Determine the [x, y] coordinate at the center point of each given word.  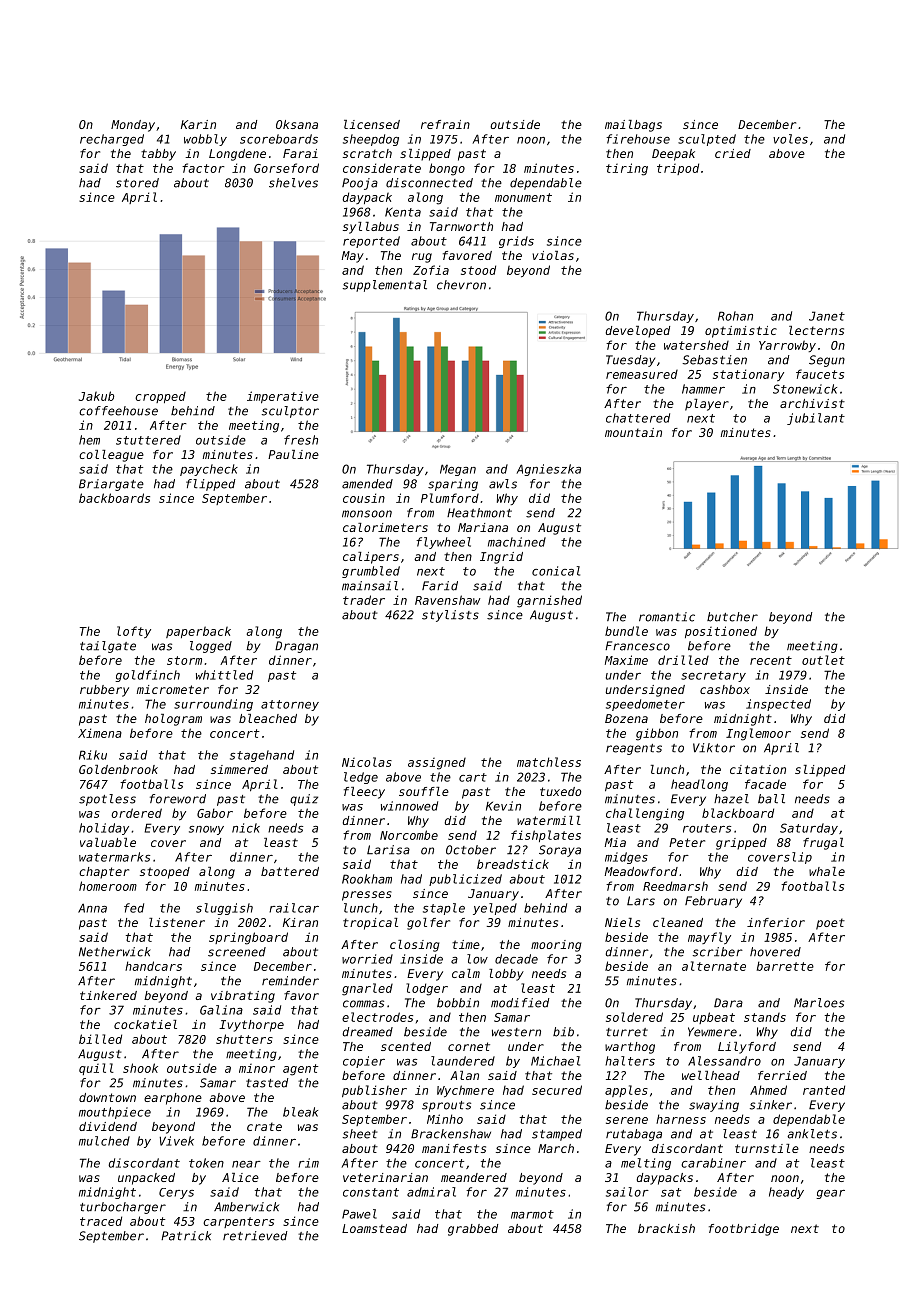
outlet [823, 660]
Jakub [96, 396]
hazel [731, 799]
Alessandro [724, 1061]
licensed [372, 124]
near [246, 1164]
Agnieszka [548, 470]
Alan [464, 1075]
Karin [198, 124]
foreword [178, 799]
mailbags [633, 126]
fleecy [364, 793]
